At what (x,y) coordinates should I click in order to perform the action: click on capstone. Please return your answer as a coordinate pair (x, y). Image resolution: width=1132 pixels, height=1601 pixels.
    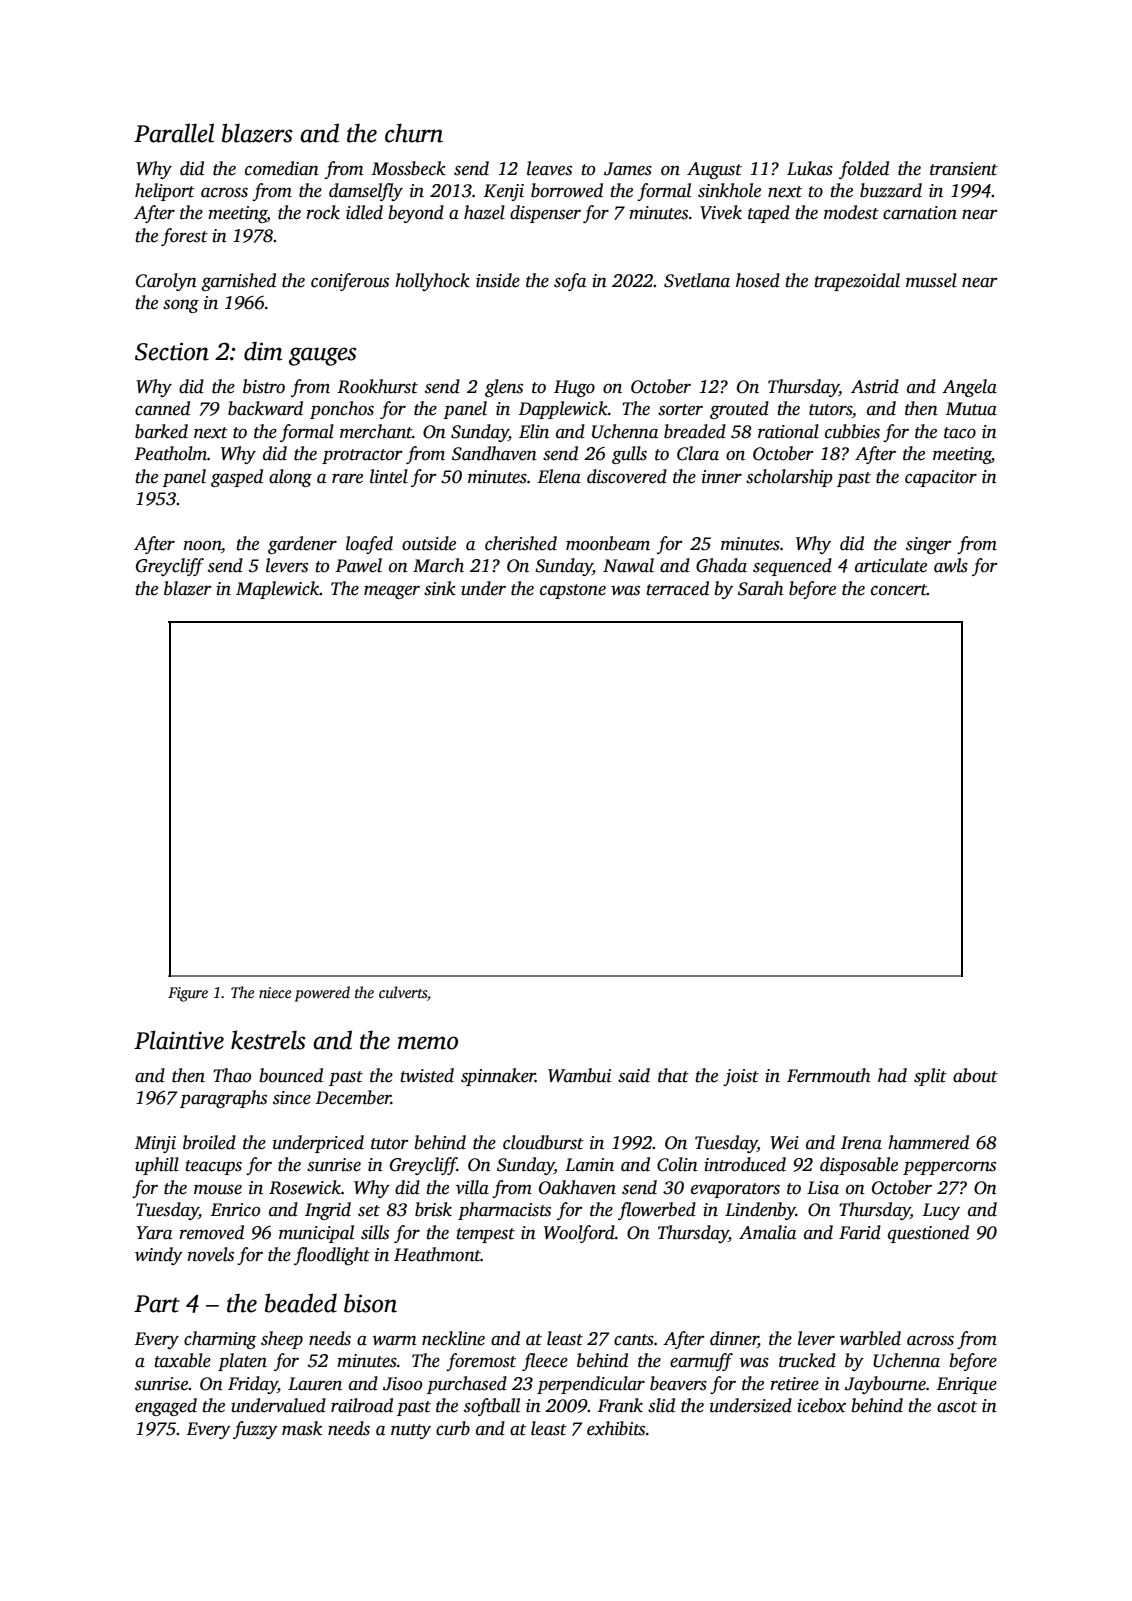
    Looking at the image, I should click on (573, 591).
